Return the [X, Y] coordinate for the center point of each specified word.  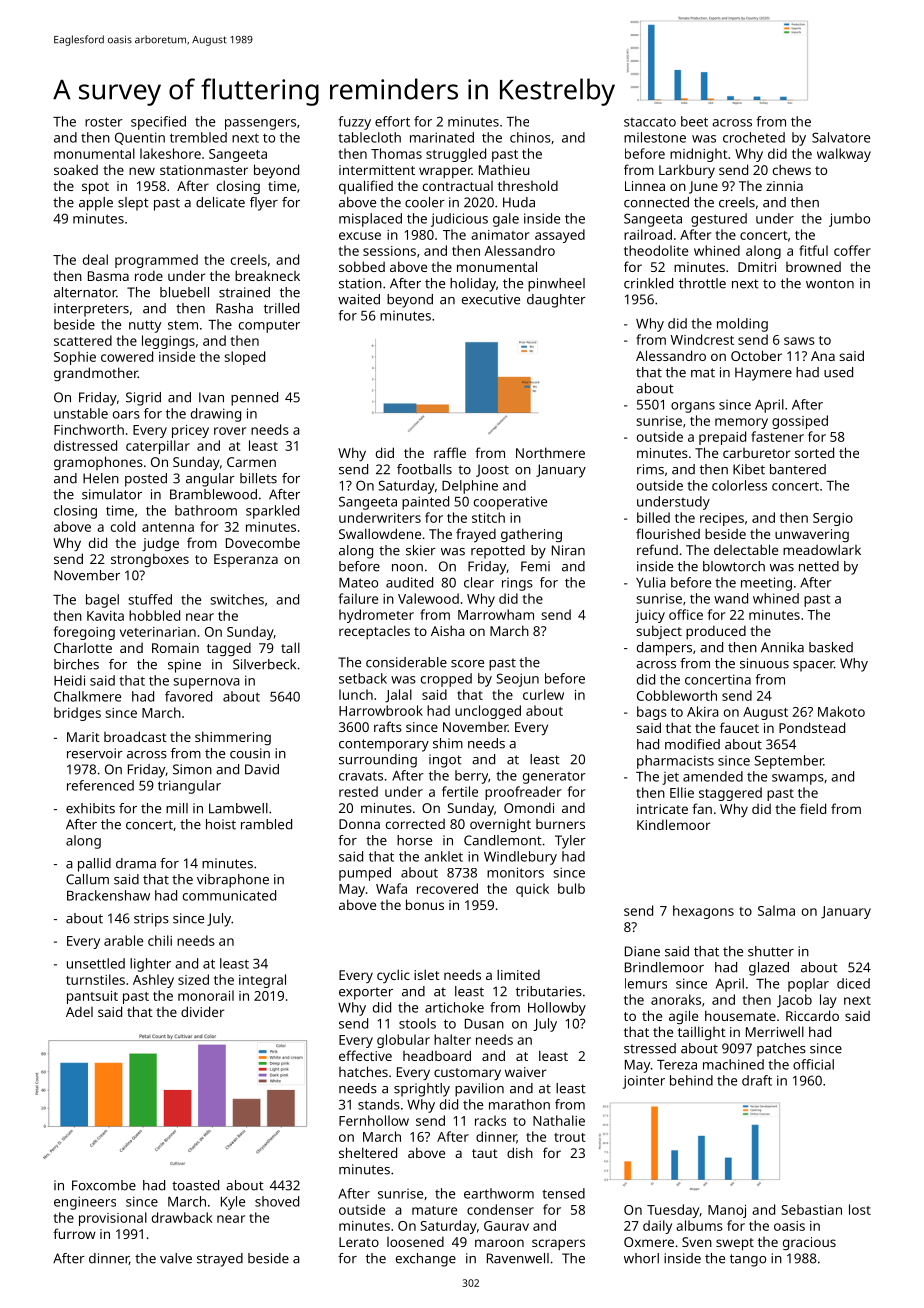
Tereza [677, 1065]
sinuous [764, 663]
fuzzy [354, 123]
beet [694, 121]
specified [158, 123]
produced [716, 632]
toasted [195, 1185]
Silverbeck [264, 664]
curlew [543, 694]
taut [485, 1153]
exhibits [90, 808]
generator [554, 778]
